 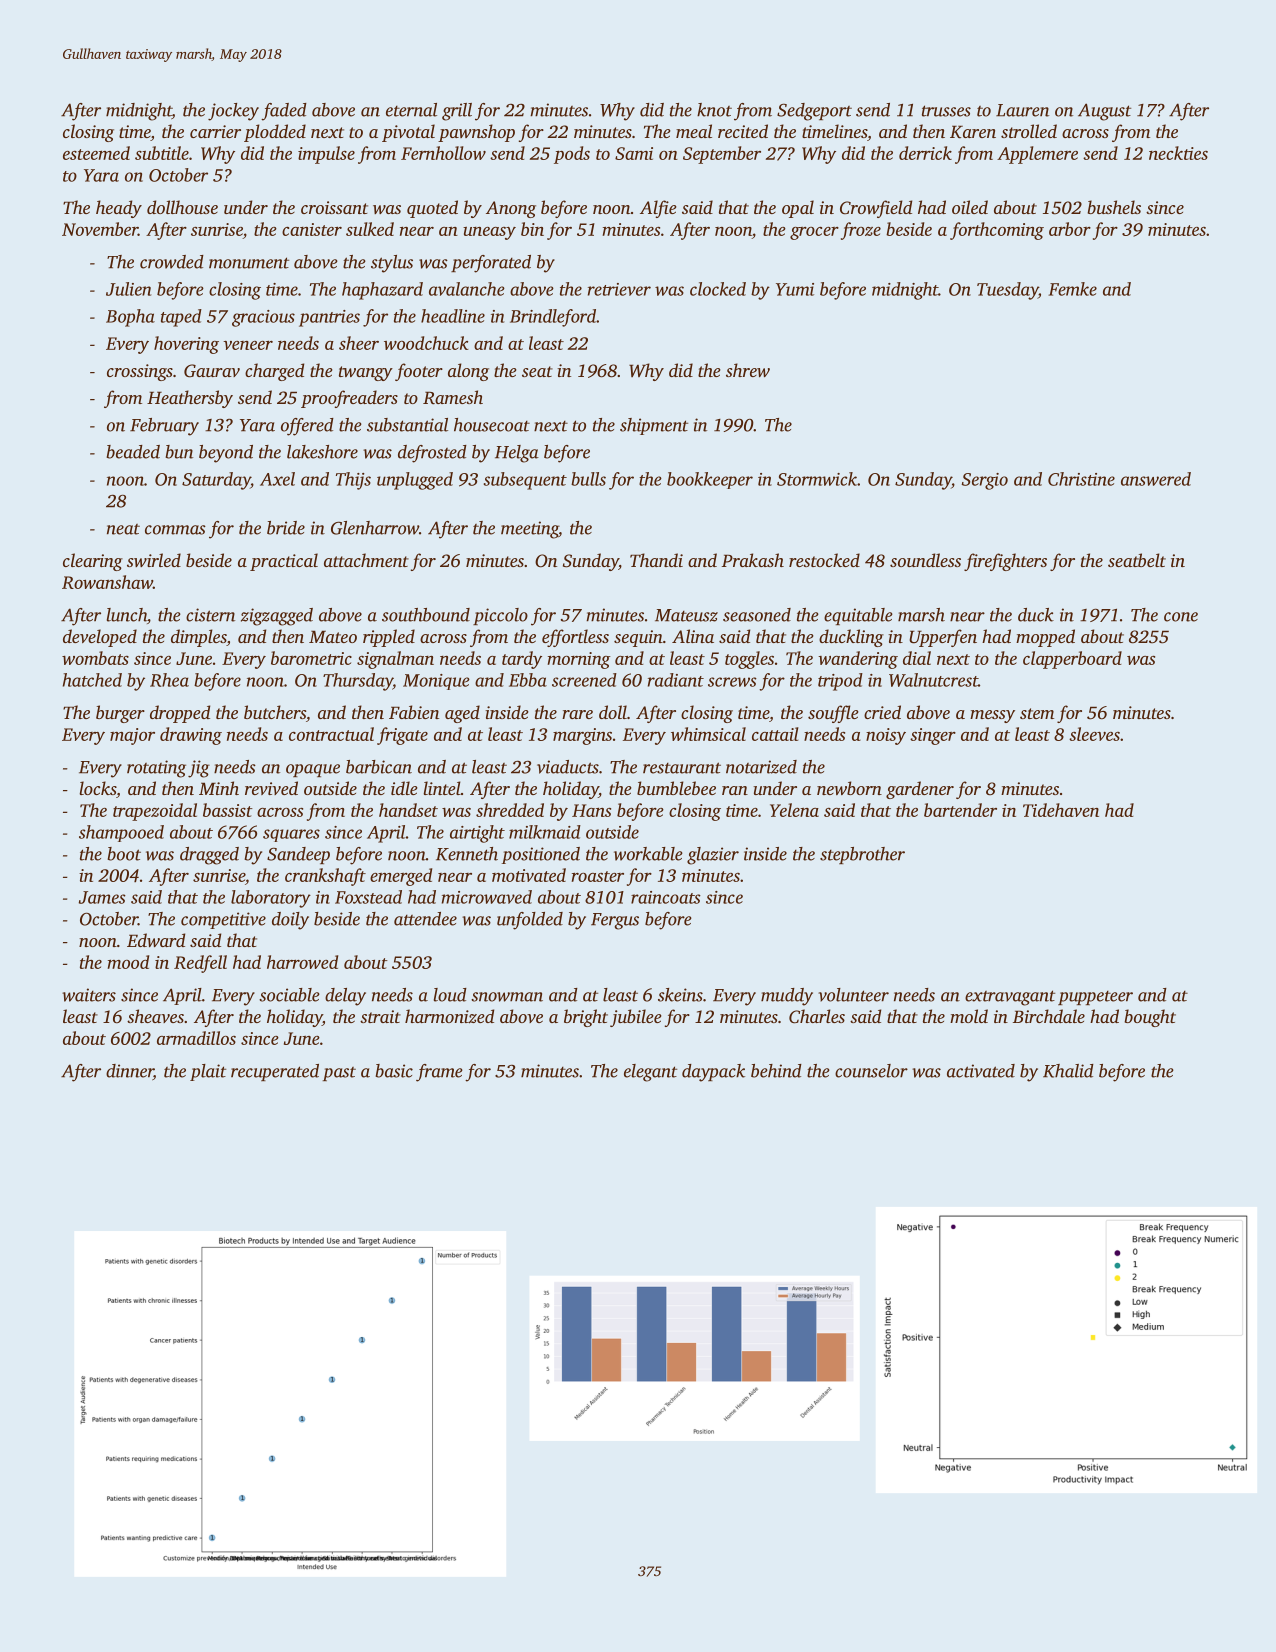 What do you see at coordinates (1061, 810) in the page?
I see `Tidehaven` at bounding box center [1061, 810].
